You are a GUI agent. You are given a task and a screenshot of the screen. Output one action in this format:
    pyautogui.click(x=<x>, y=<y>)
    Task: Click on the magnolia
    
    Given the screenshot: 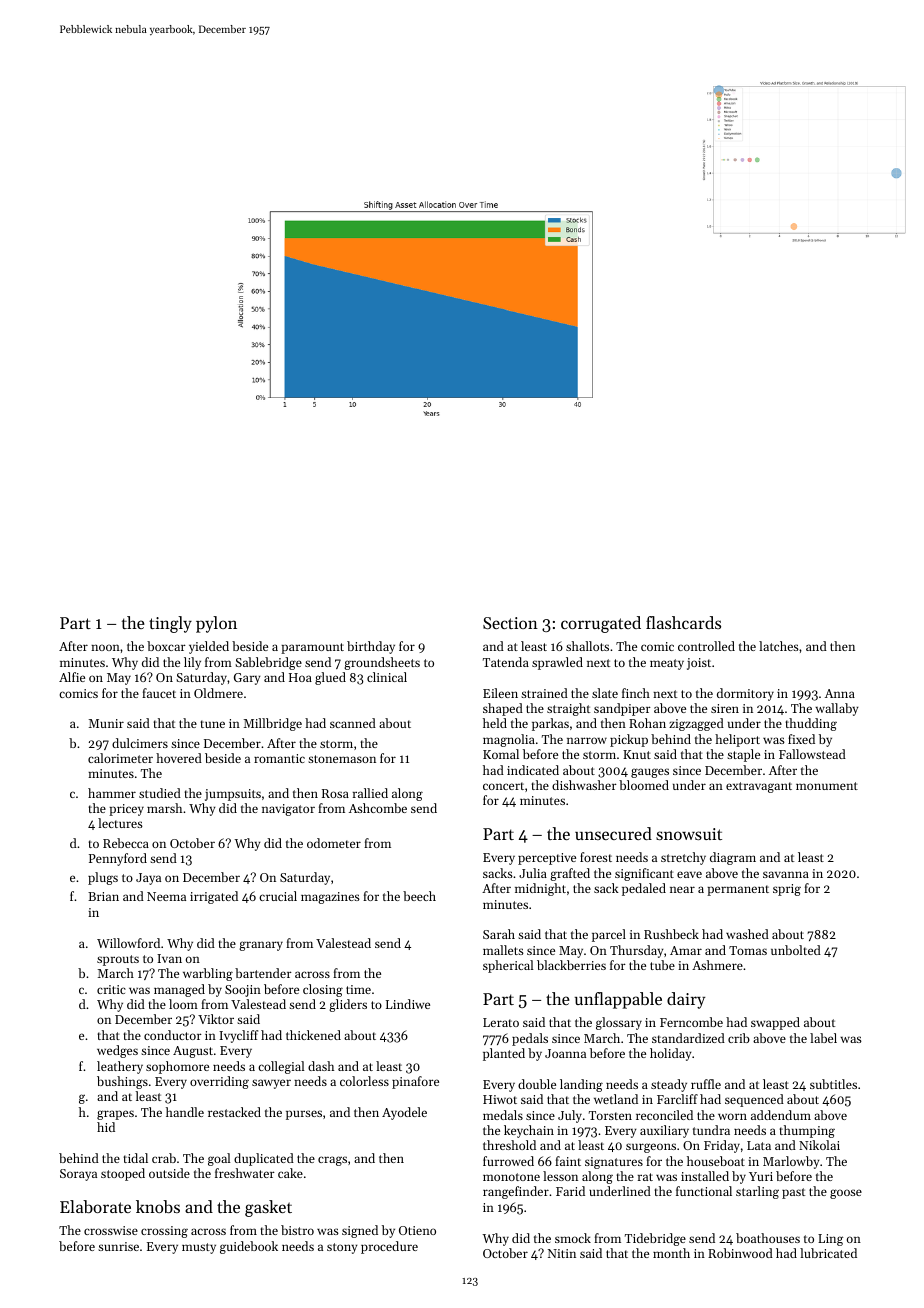 What is the action you would take?
    pyautogui.click(x=509, y=740)
